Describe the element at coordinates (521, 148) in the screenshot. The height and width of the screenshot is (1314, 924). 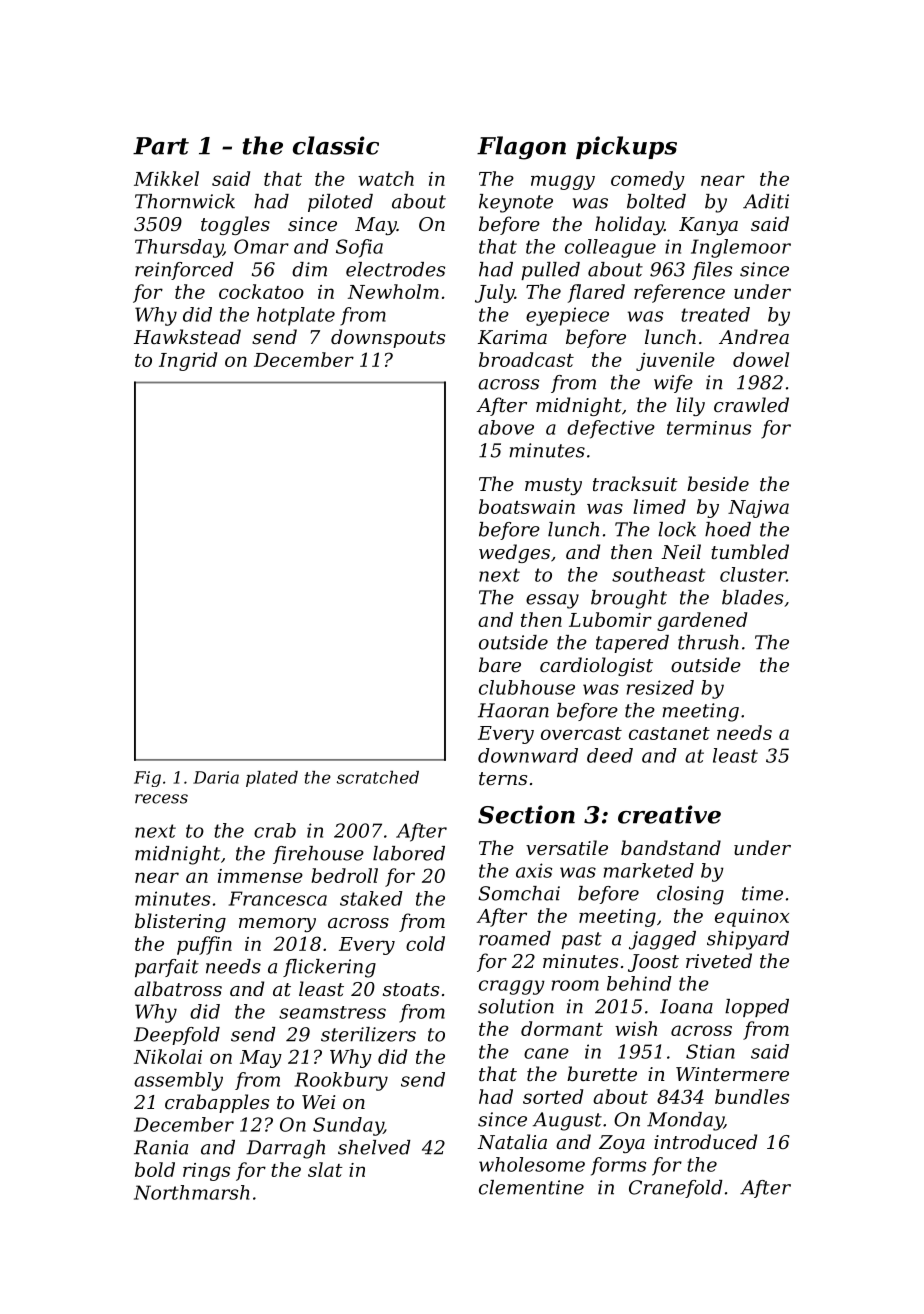
I see `Flagon` at that location.
